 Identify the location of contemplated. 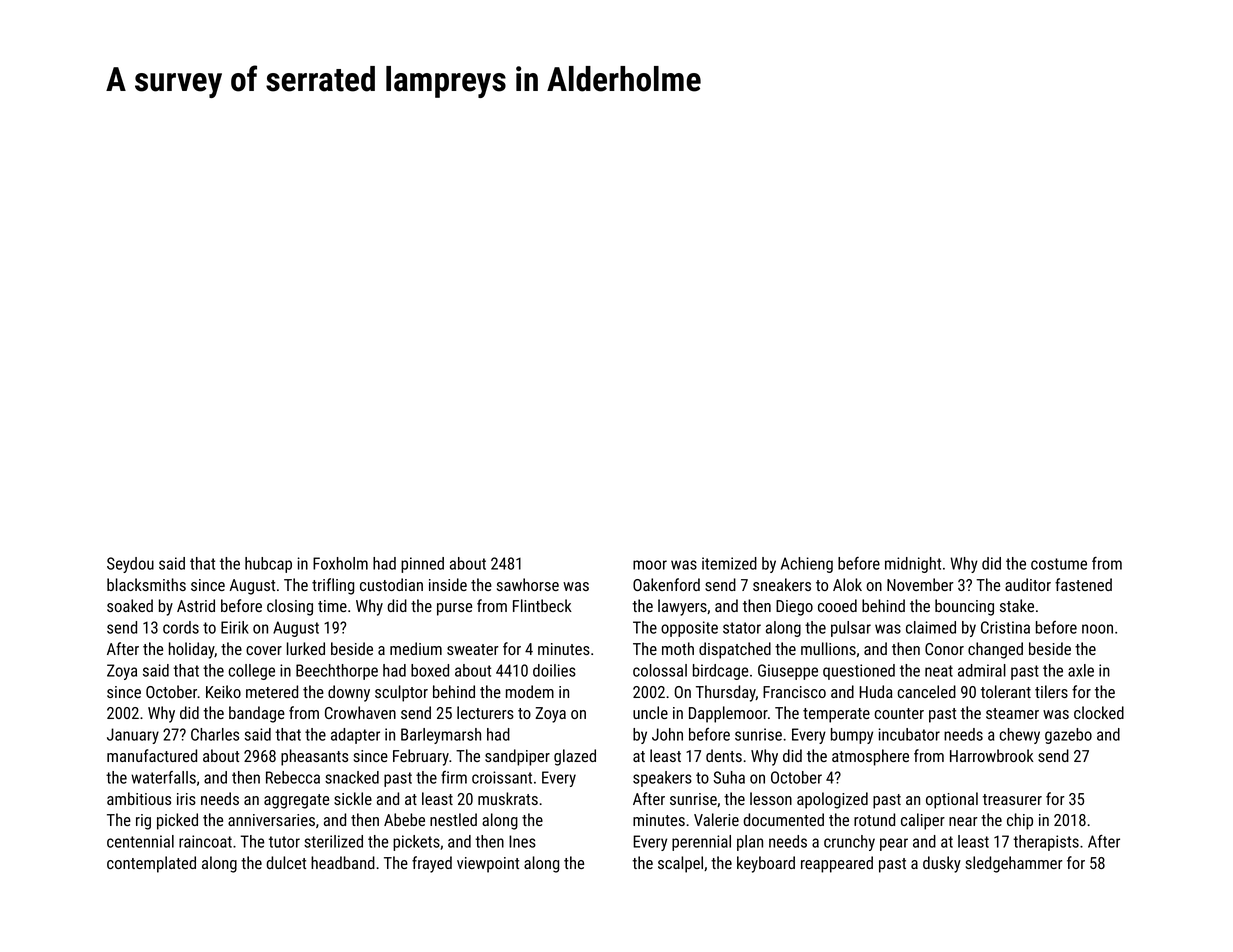
(151, 864).
